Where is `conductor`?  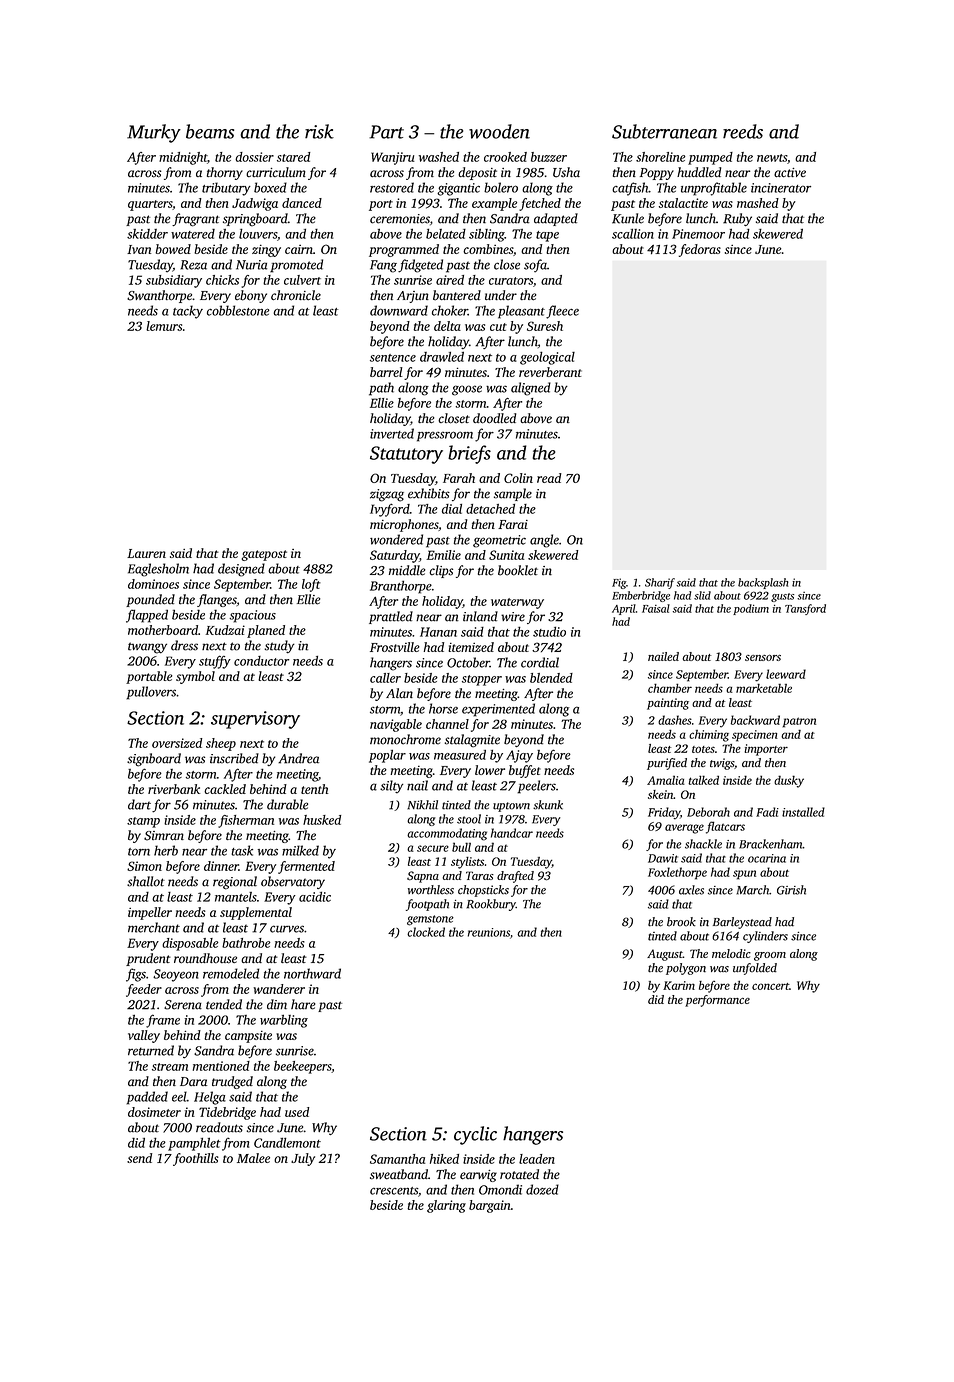 conductor is located at coordinates (261, 661).
